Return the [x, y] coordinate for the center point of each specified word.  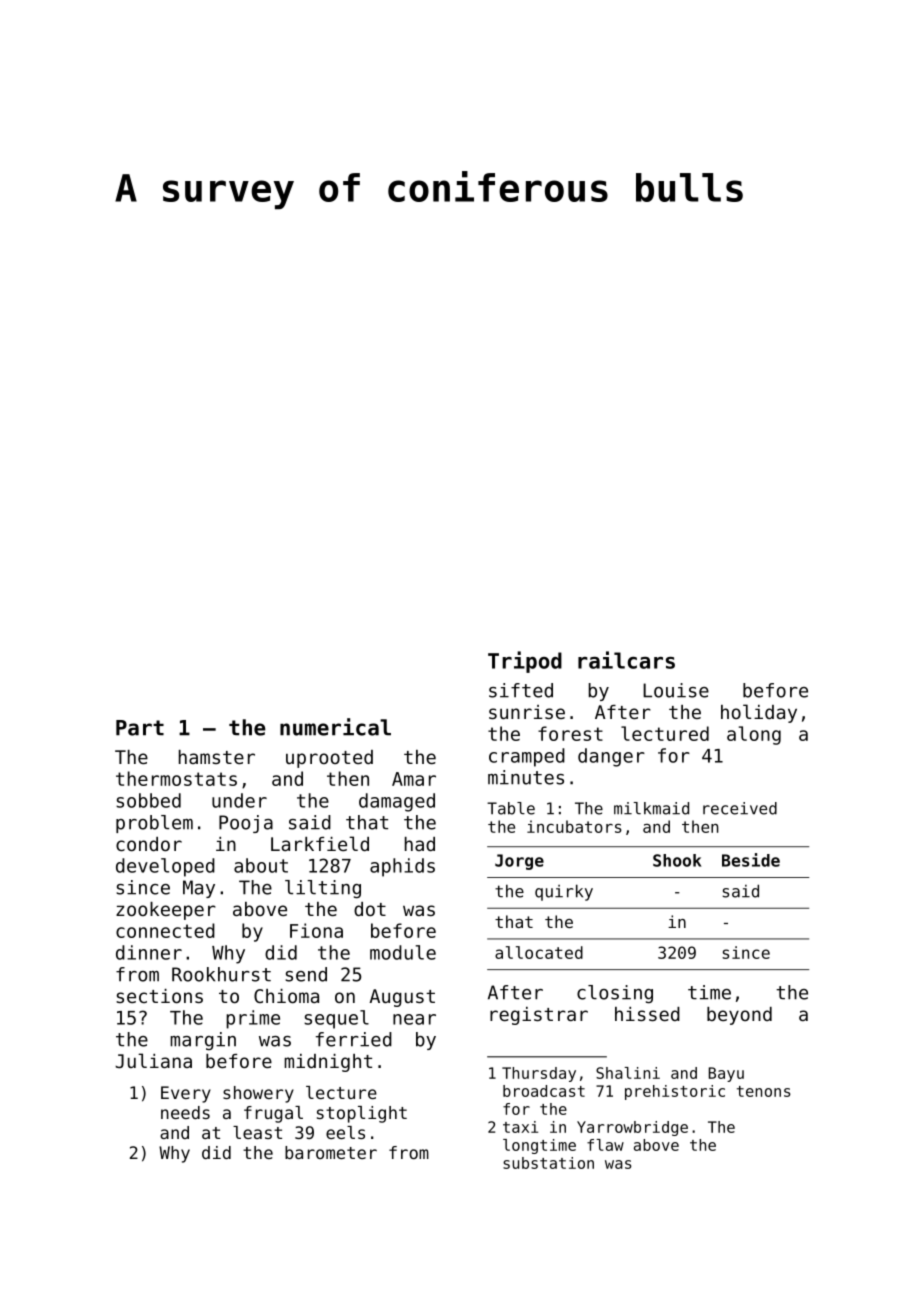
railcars [626, 660]
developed [165, 867]
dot [370, 909]
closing [615, 994]
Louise [676, 690]
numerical [335, 727]
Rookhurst [221, 974]
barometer [331, 1152]
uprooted [329, 759]
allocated [539, 952]
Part [140, 728]
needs [185, 1112]
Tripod [525, 662]
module [403, 952]
